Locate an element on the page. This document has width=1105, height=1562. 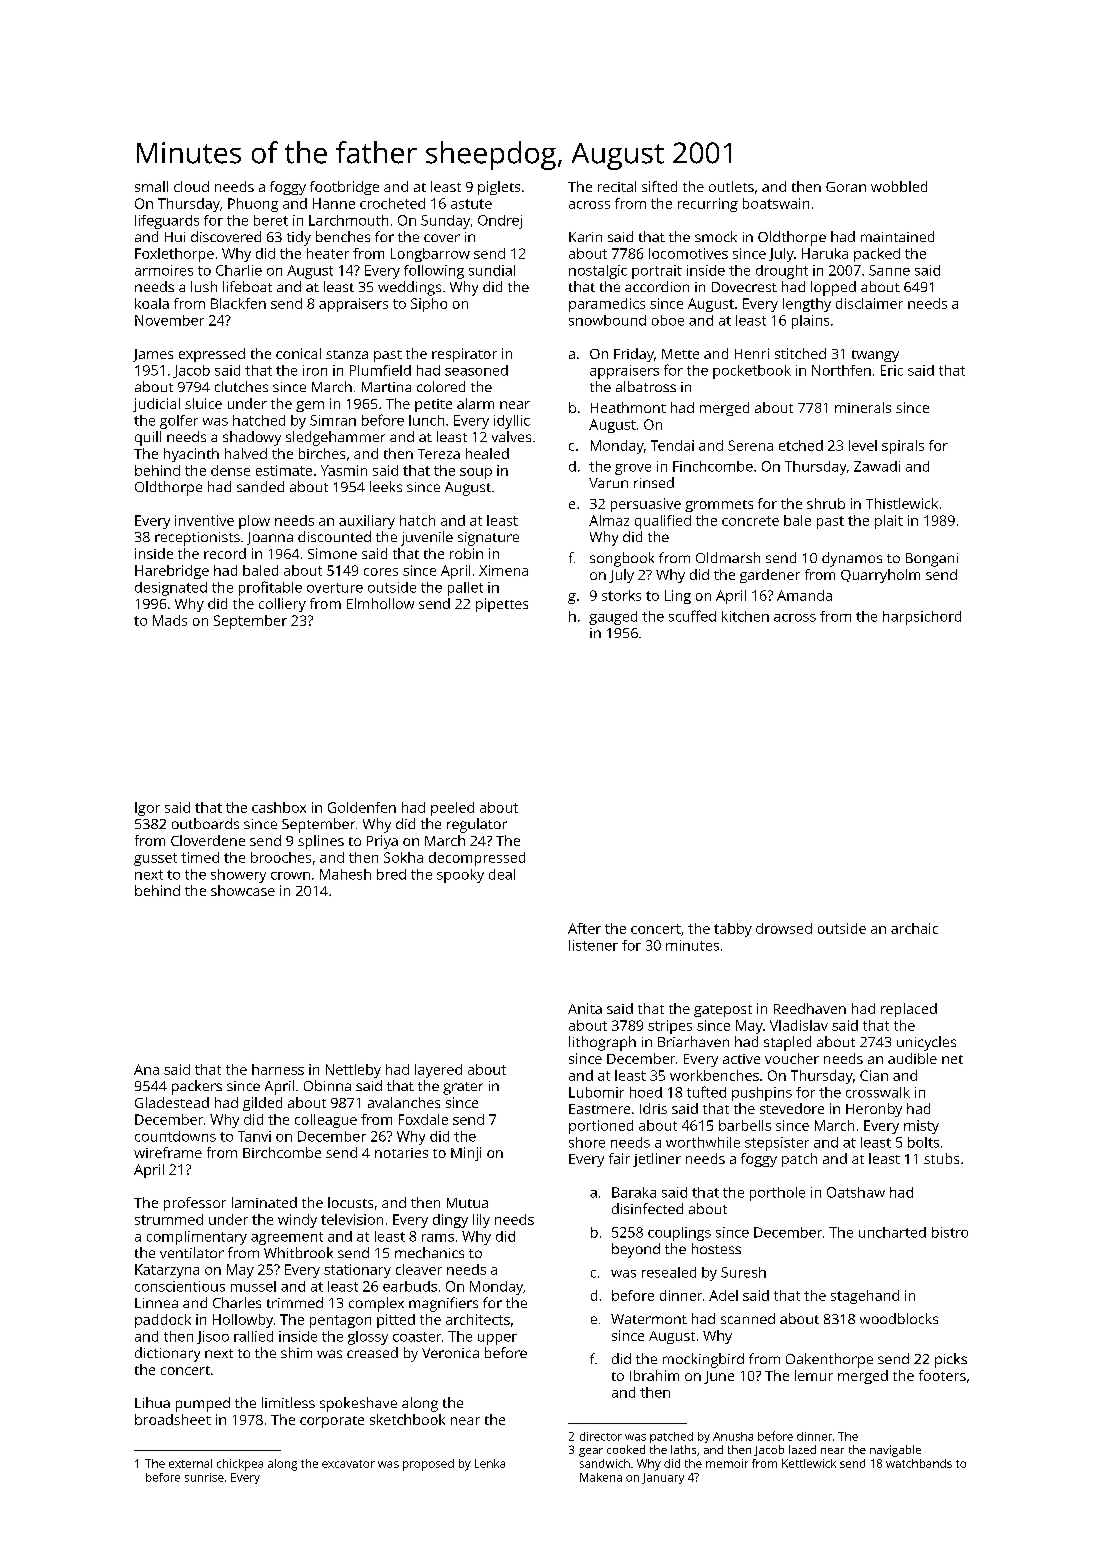
Birchcombe is located at coordinates (282, 1152).
